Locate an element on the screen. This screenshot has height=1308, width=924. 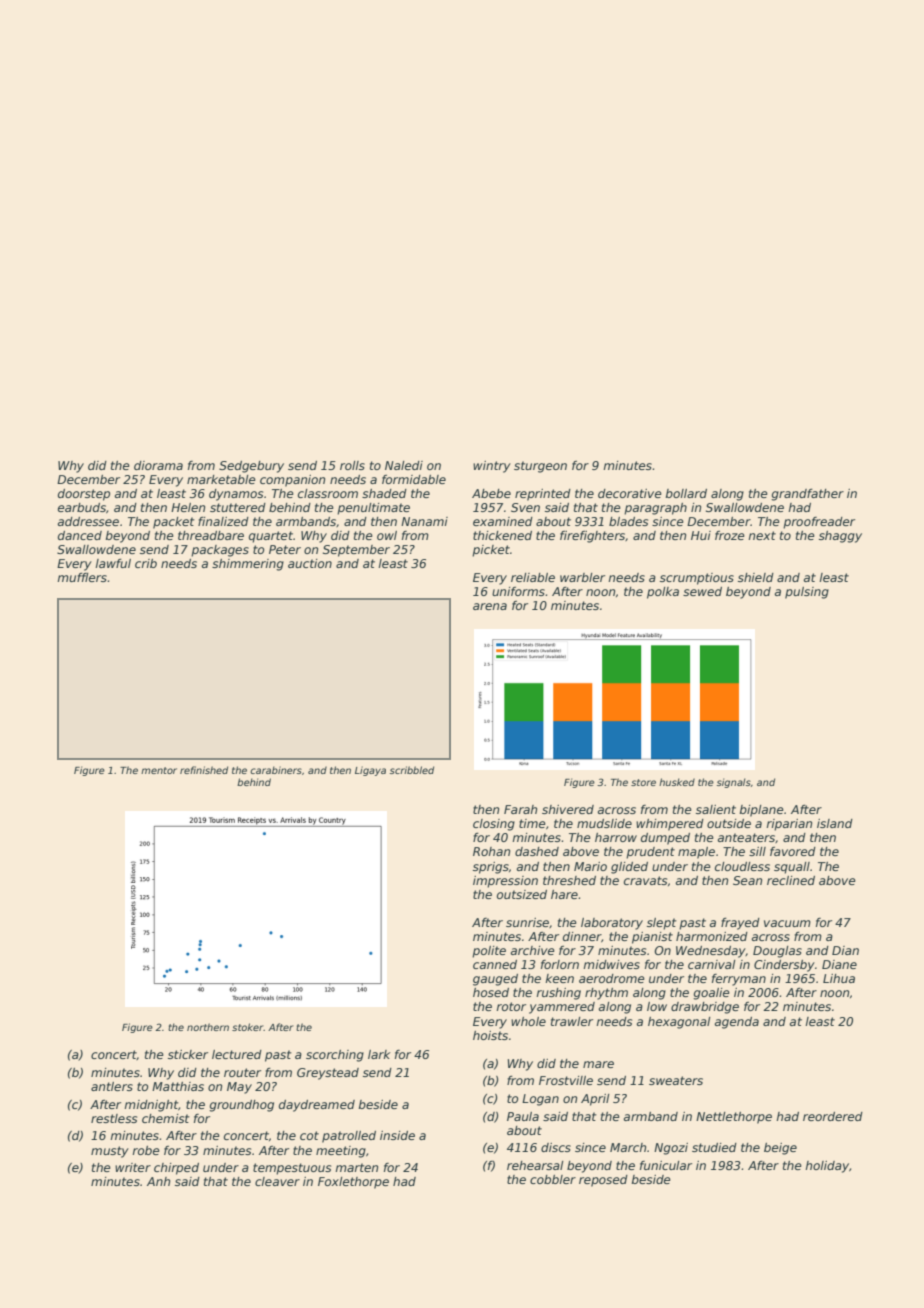
sturgeon is located at coordinates (540, 467).
